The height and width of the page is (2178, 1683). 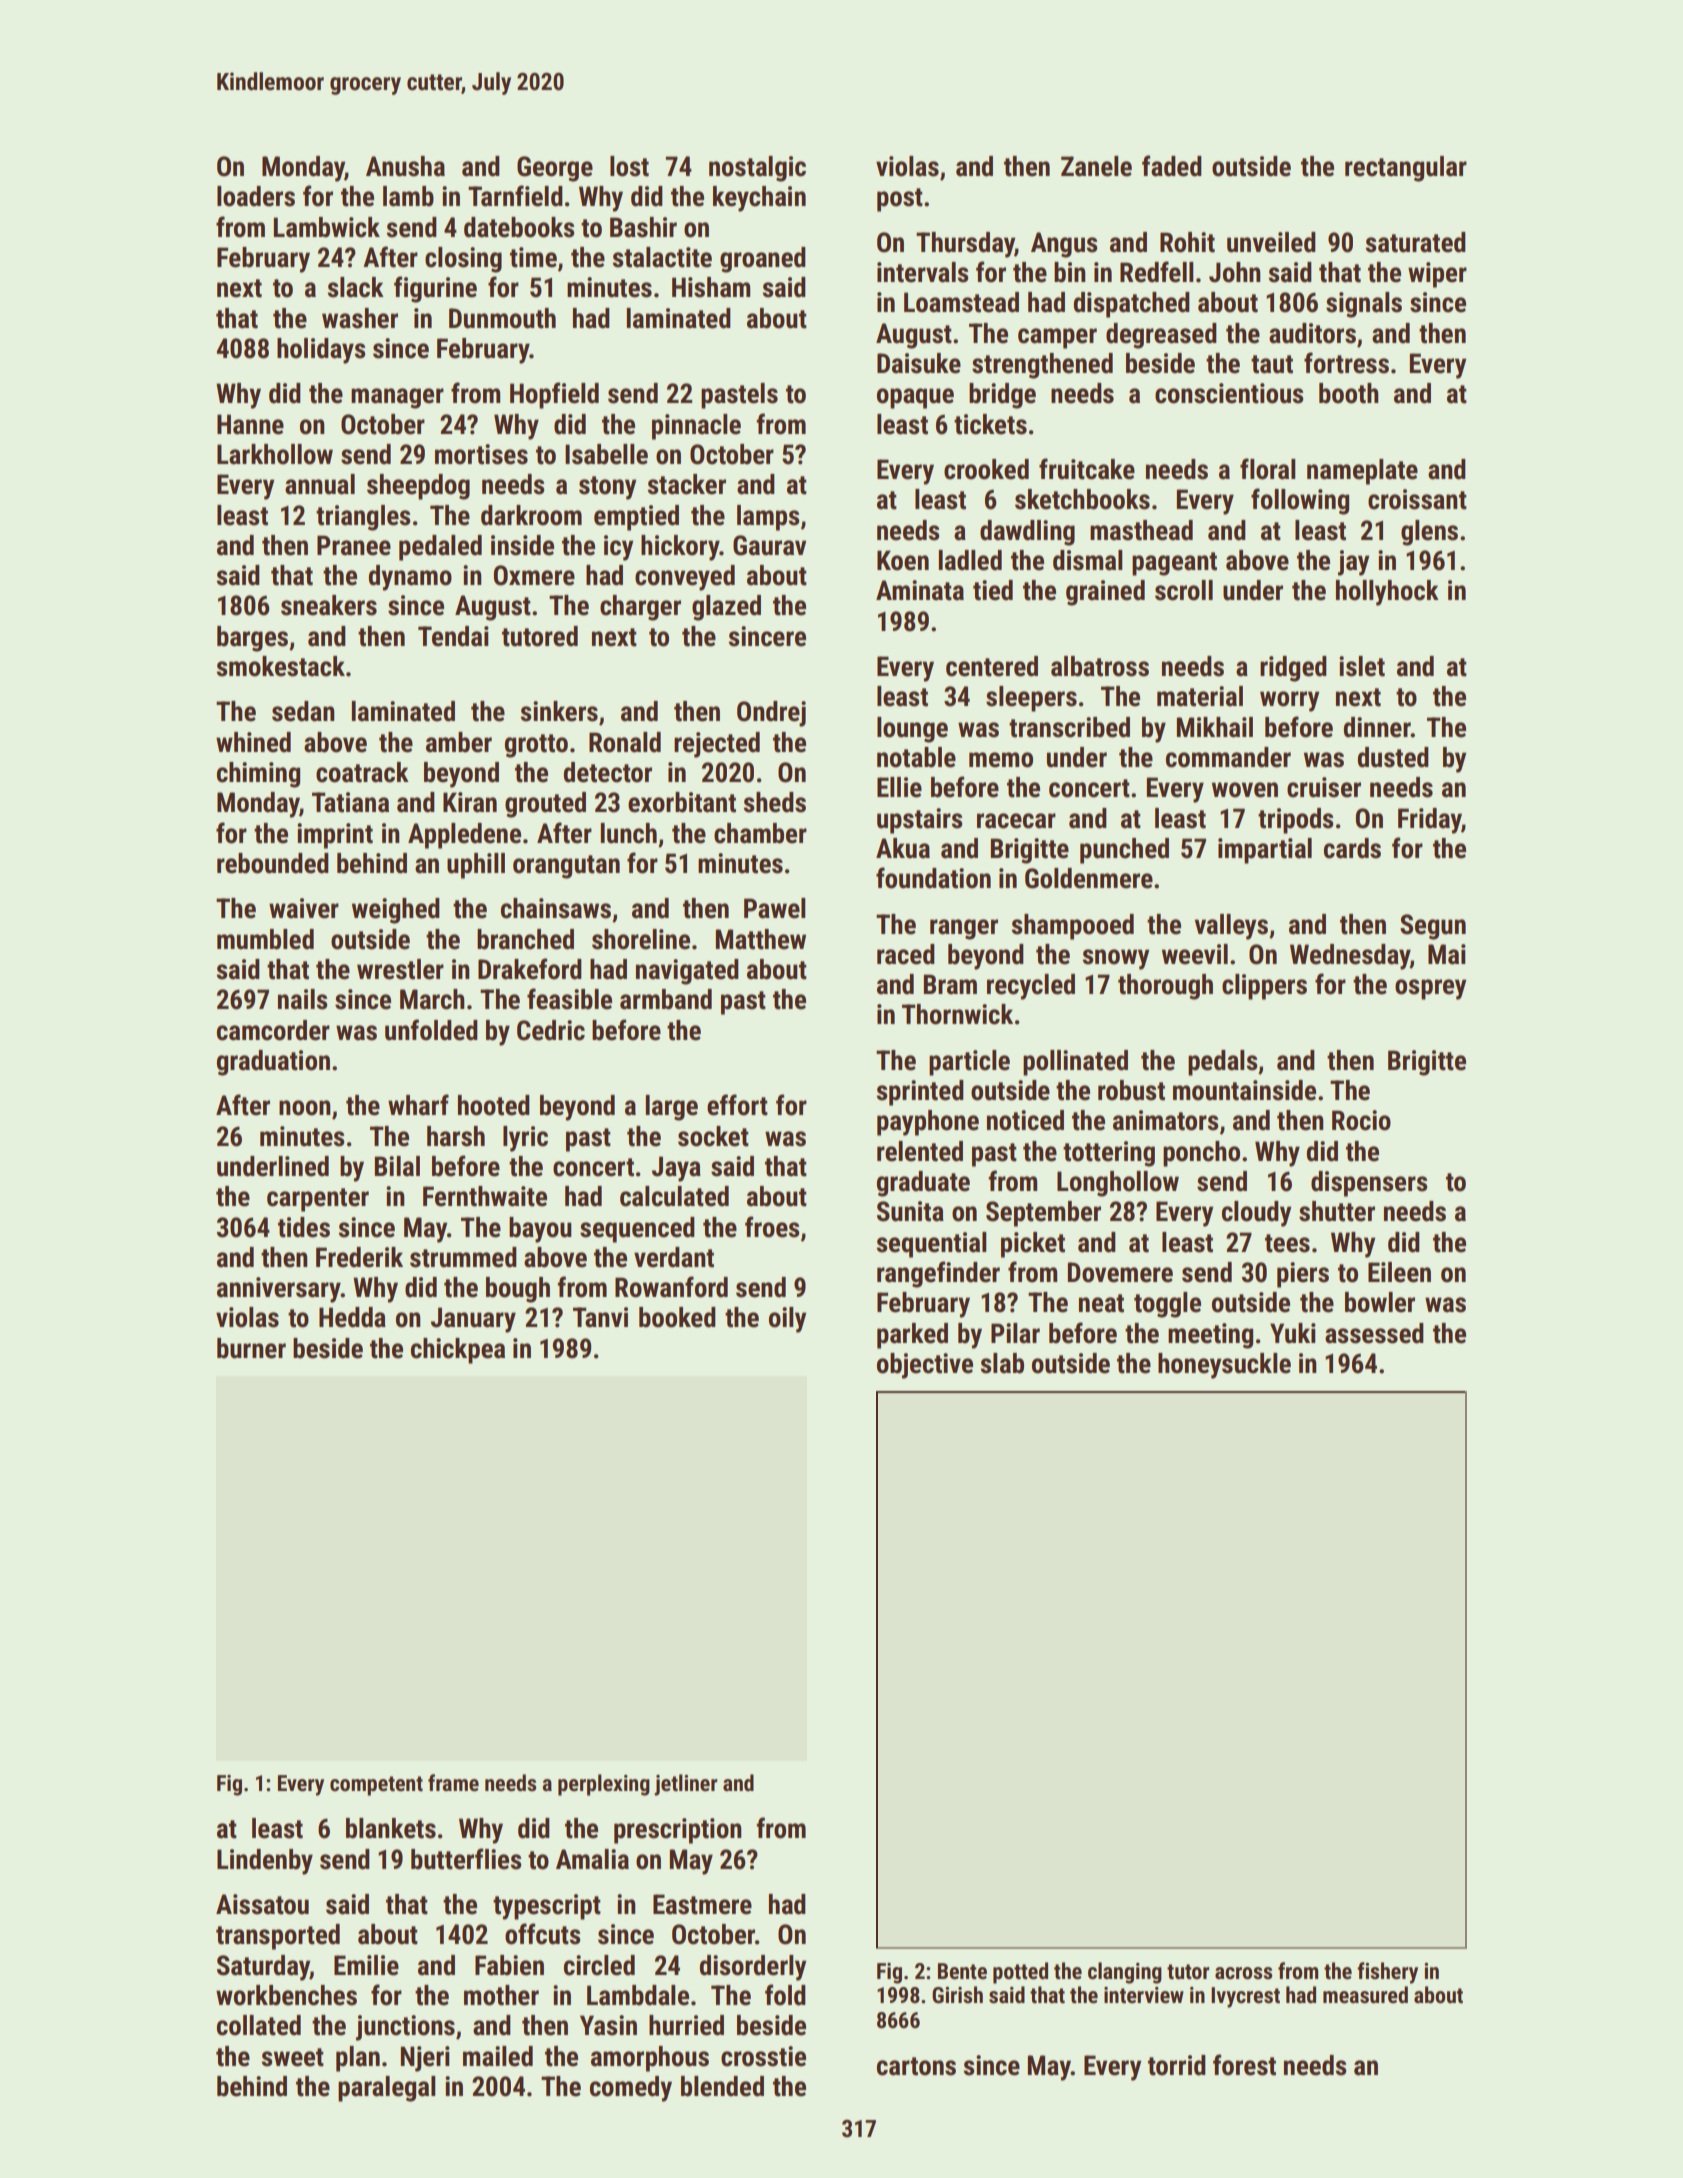 What do you see at coordinates (251, 1348) in the page?
I see `burner` at bounding box center [251, 1348].
